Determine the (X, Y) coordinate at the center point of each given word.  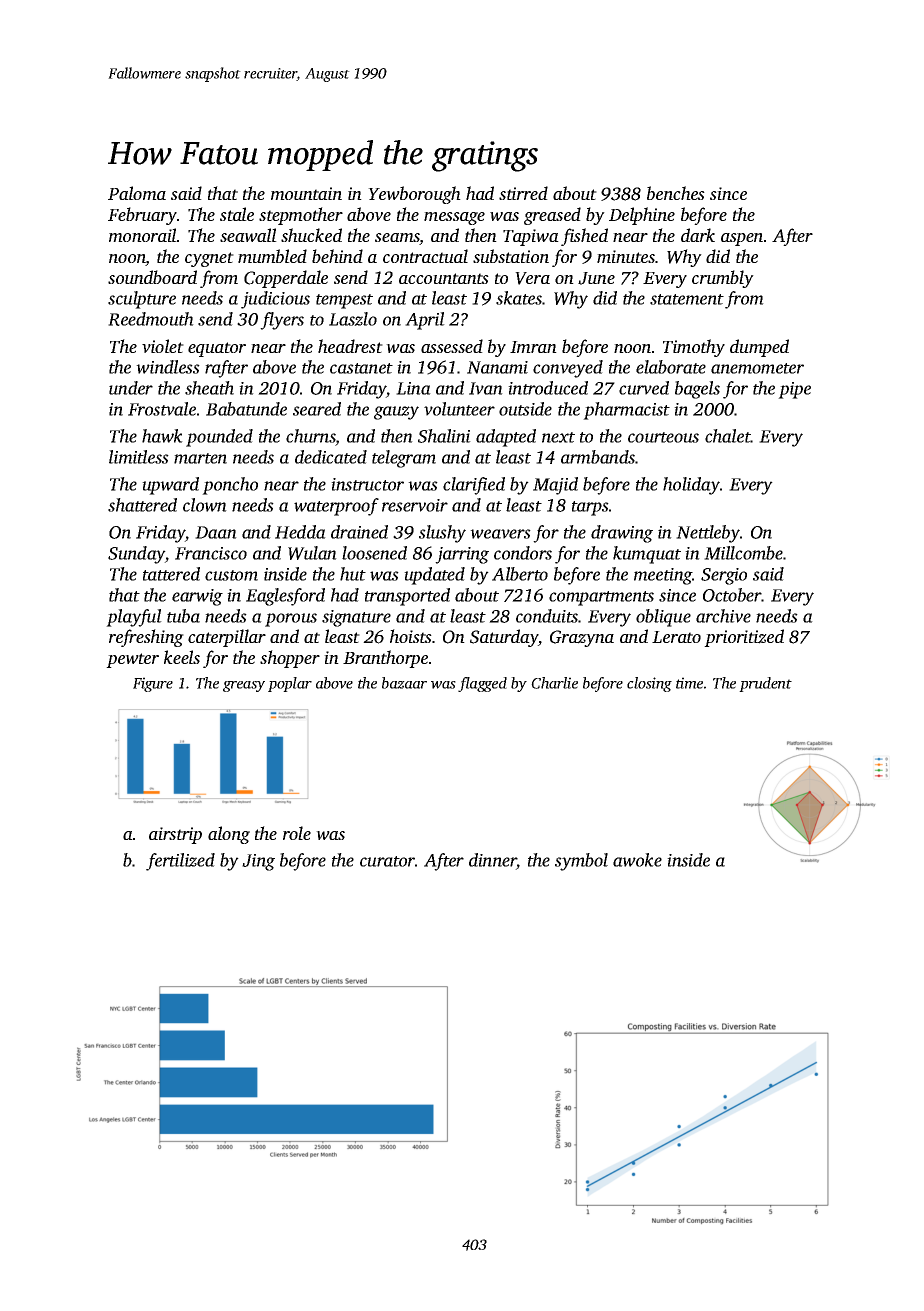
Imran (533, 347)
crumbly (723, 279)
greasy (244, 686)
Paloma (137, 193)
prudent (765, 684)
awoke (637, 860)
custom (231, 575)
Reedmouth (151, 319)
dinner (493, 861)
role (297, 833)
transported (407, 597)
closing (649, 684)
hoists (411, 636)
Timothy (694, 348)
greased (552, 216)
